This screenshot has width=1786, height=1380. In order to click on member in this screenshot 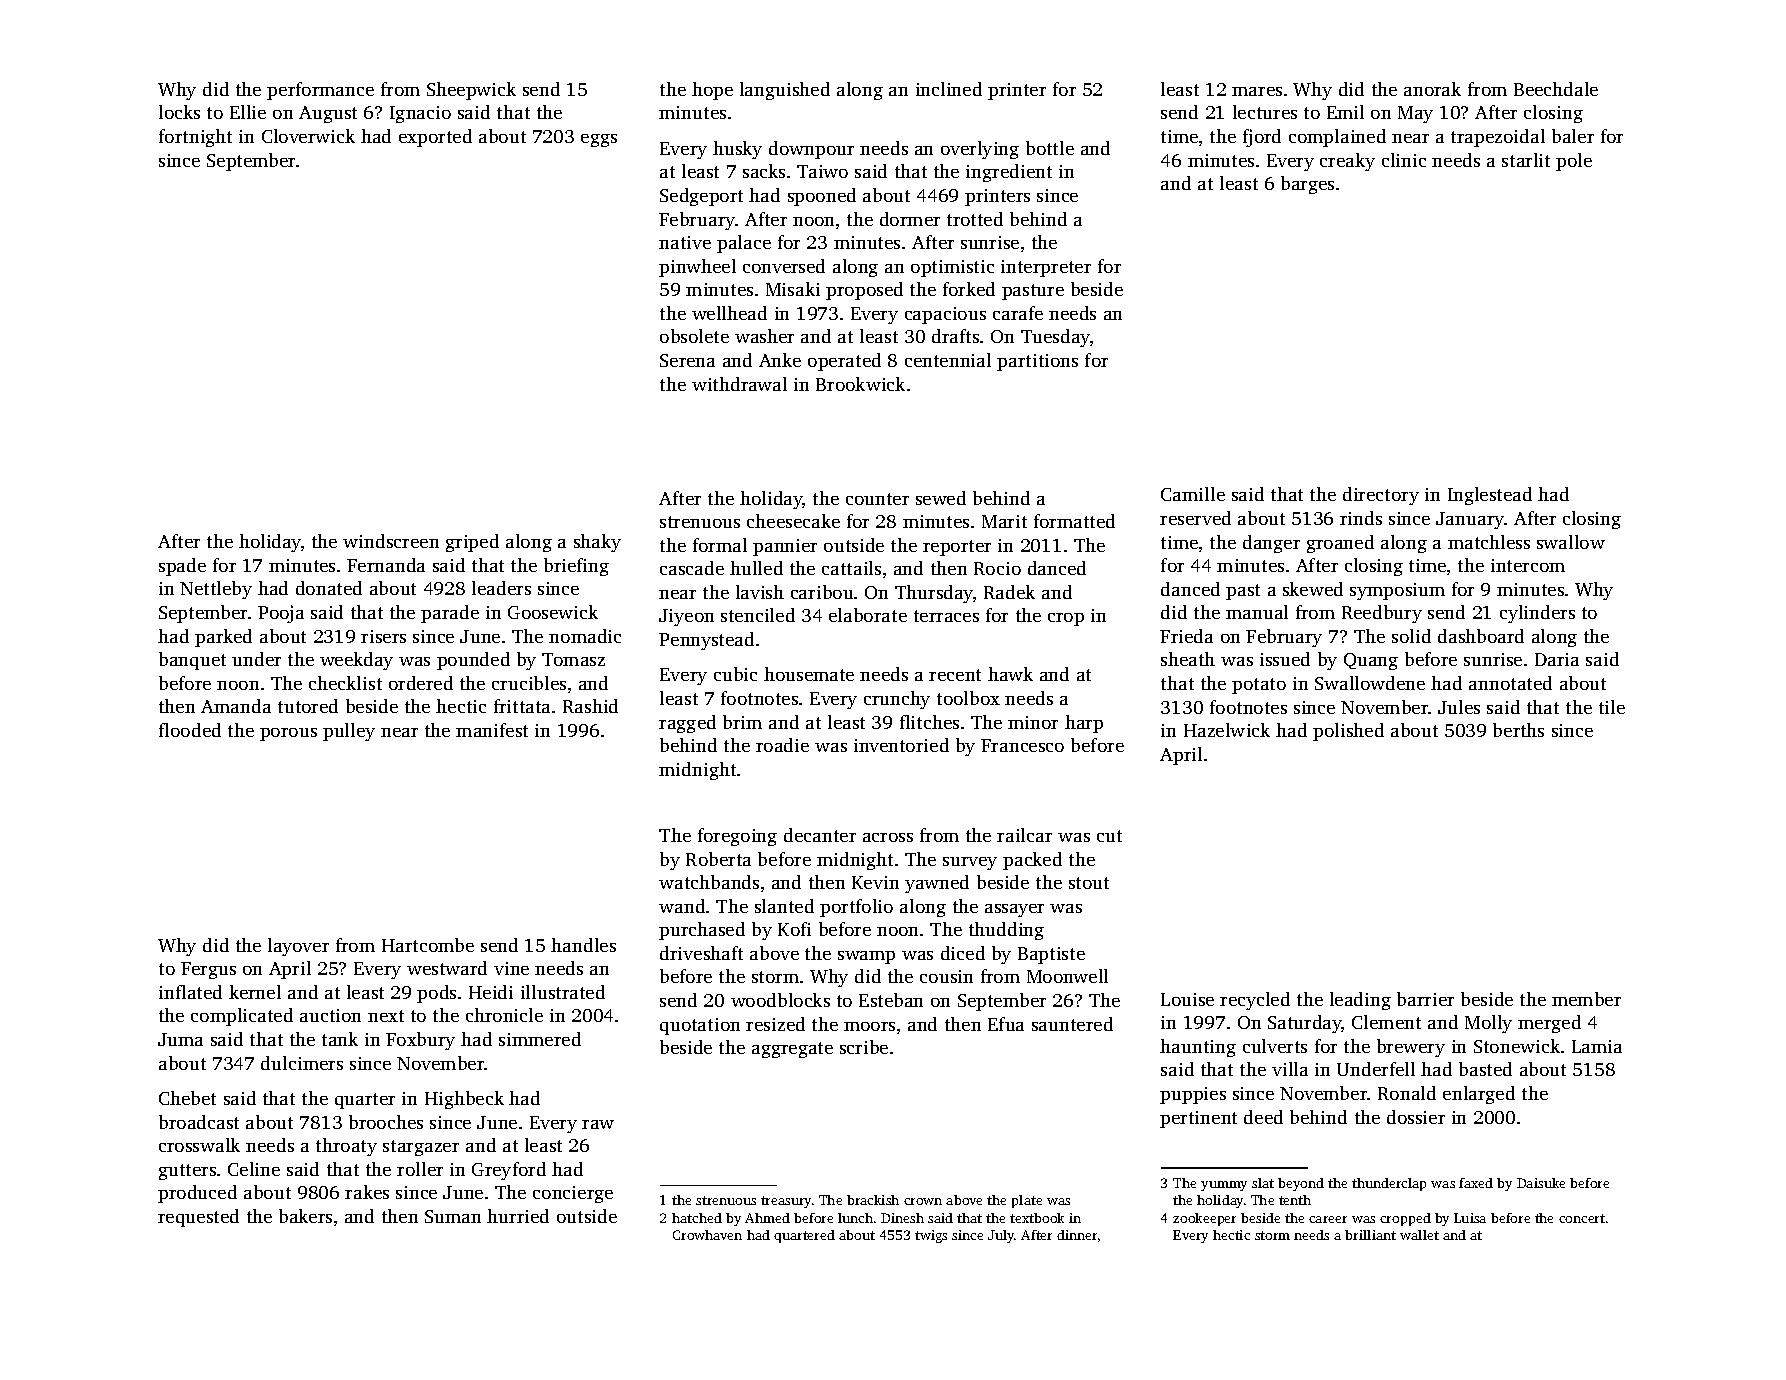, I will do `click(1586, 999)`.
